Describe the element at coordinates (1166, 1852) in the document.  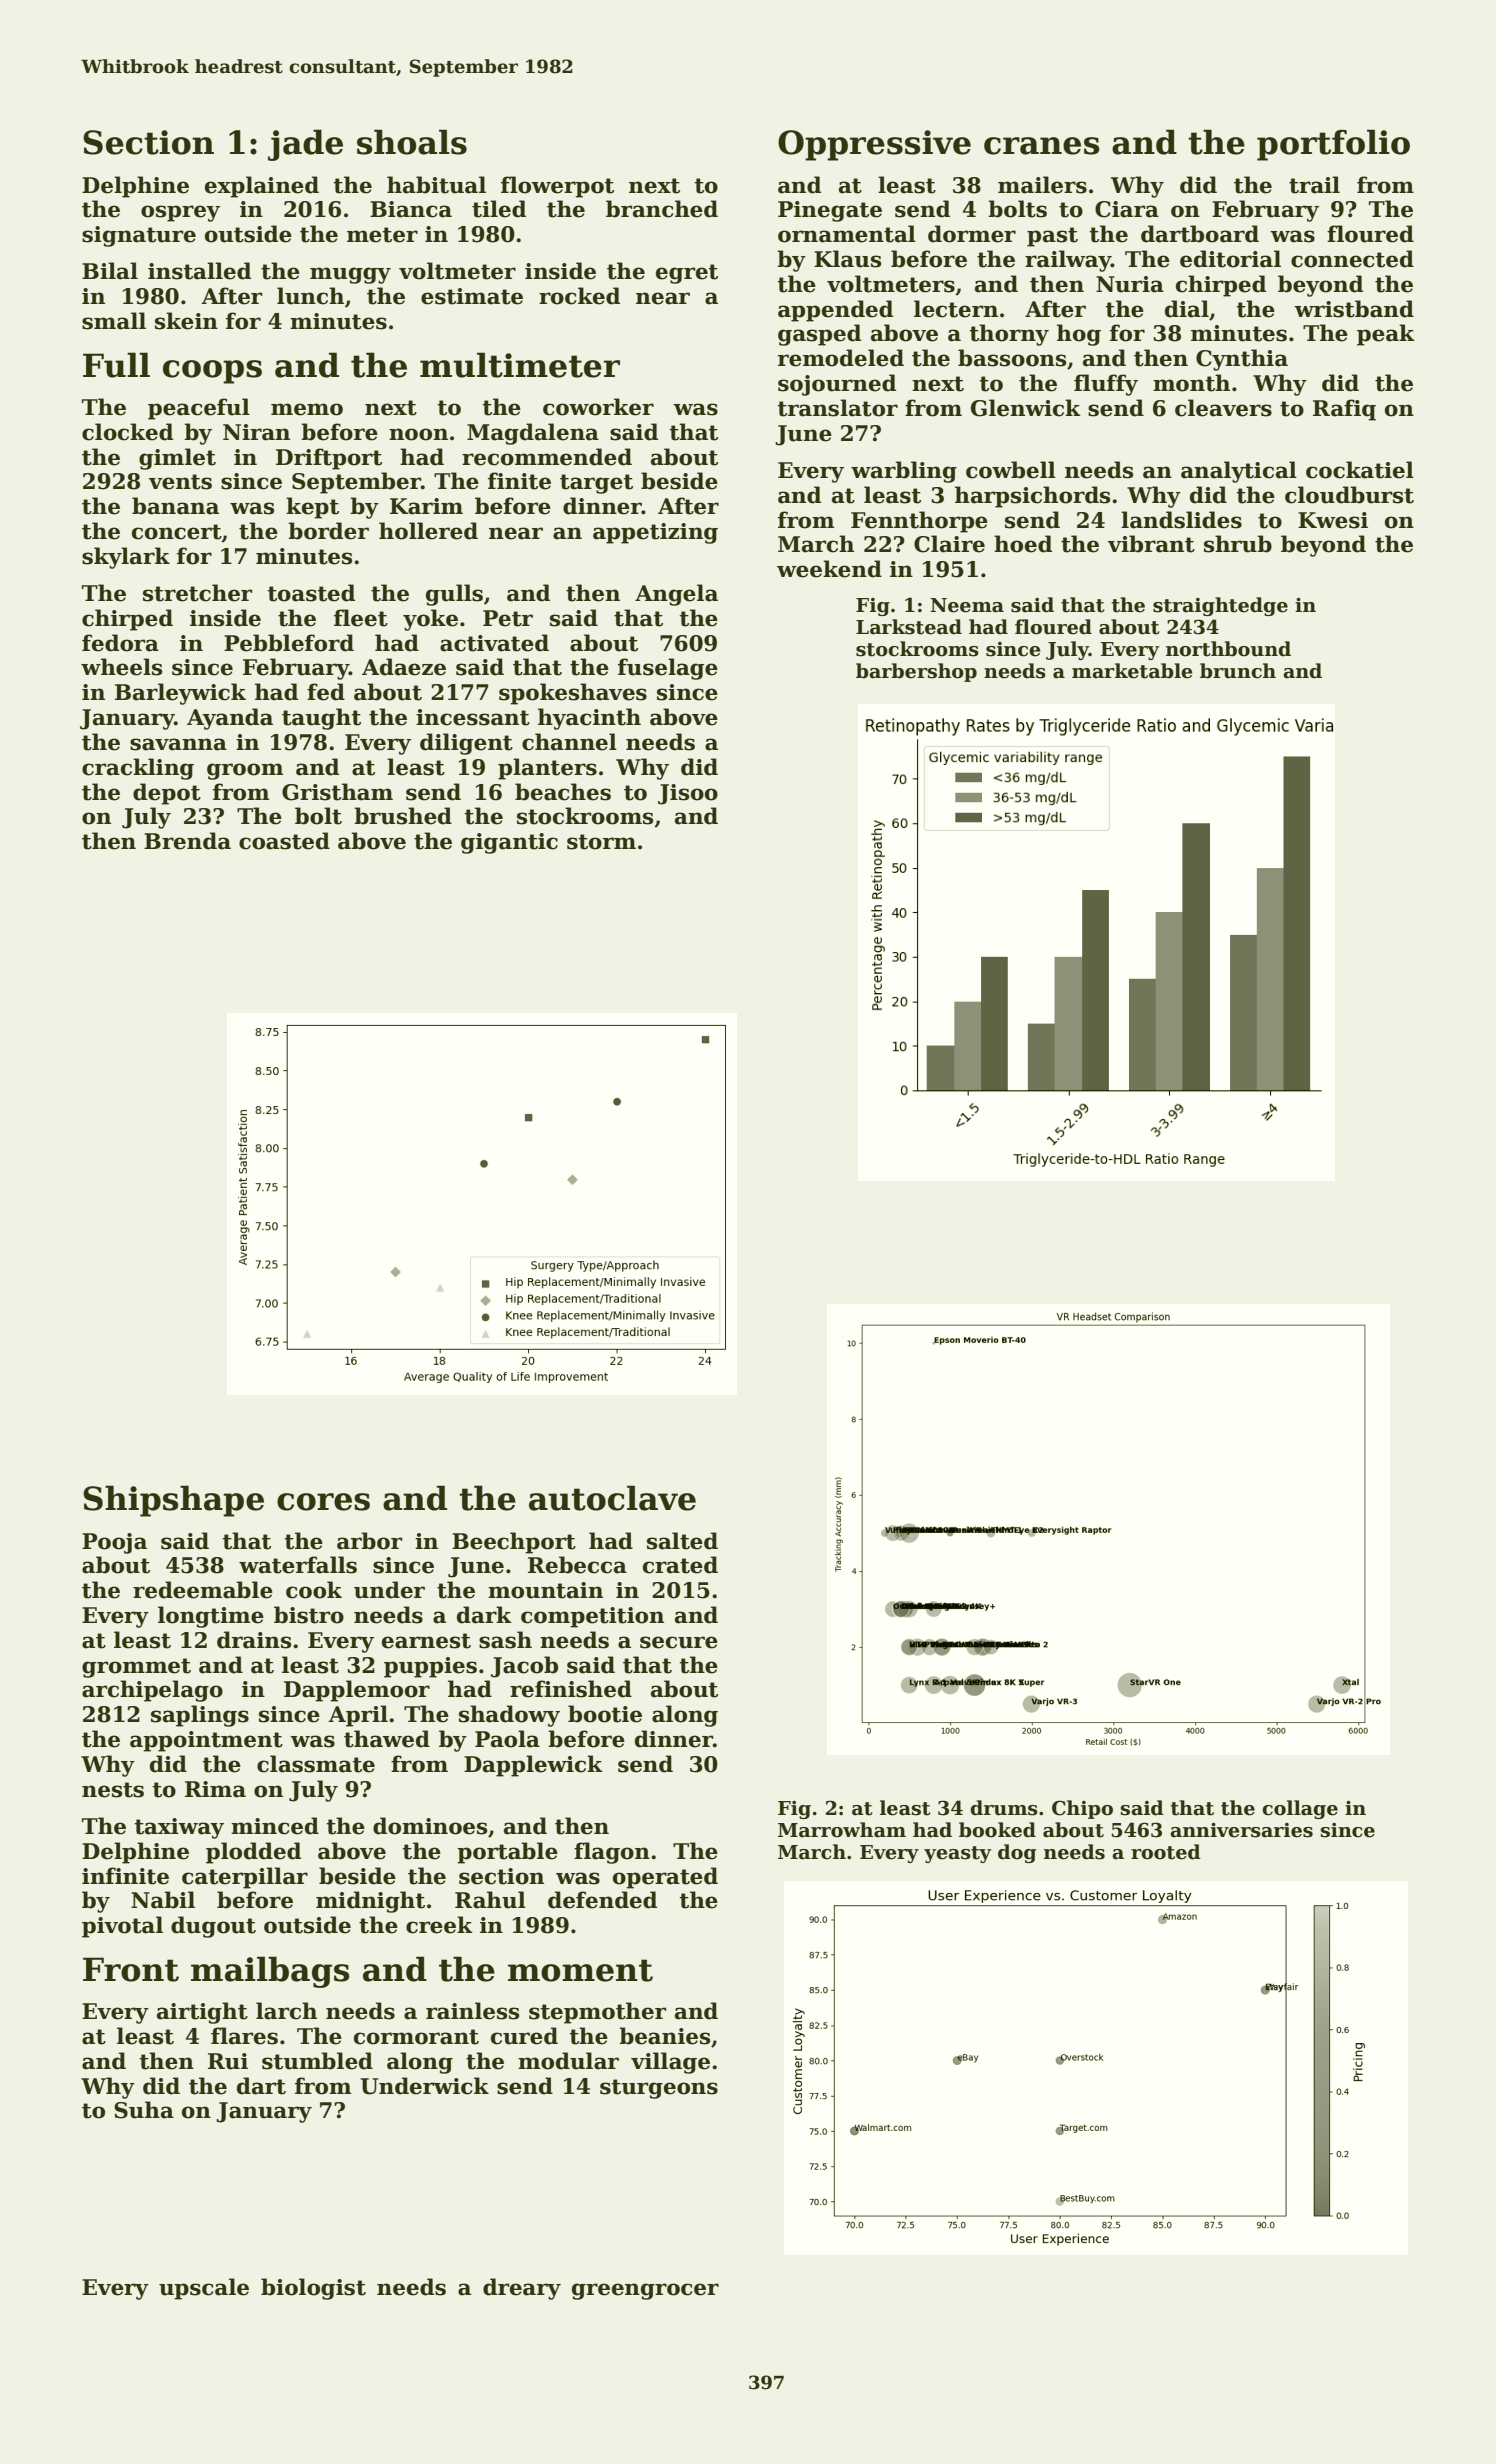
I see `rooted` at that location.
